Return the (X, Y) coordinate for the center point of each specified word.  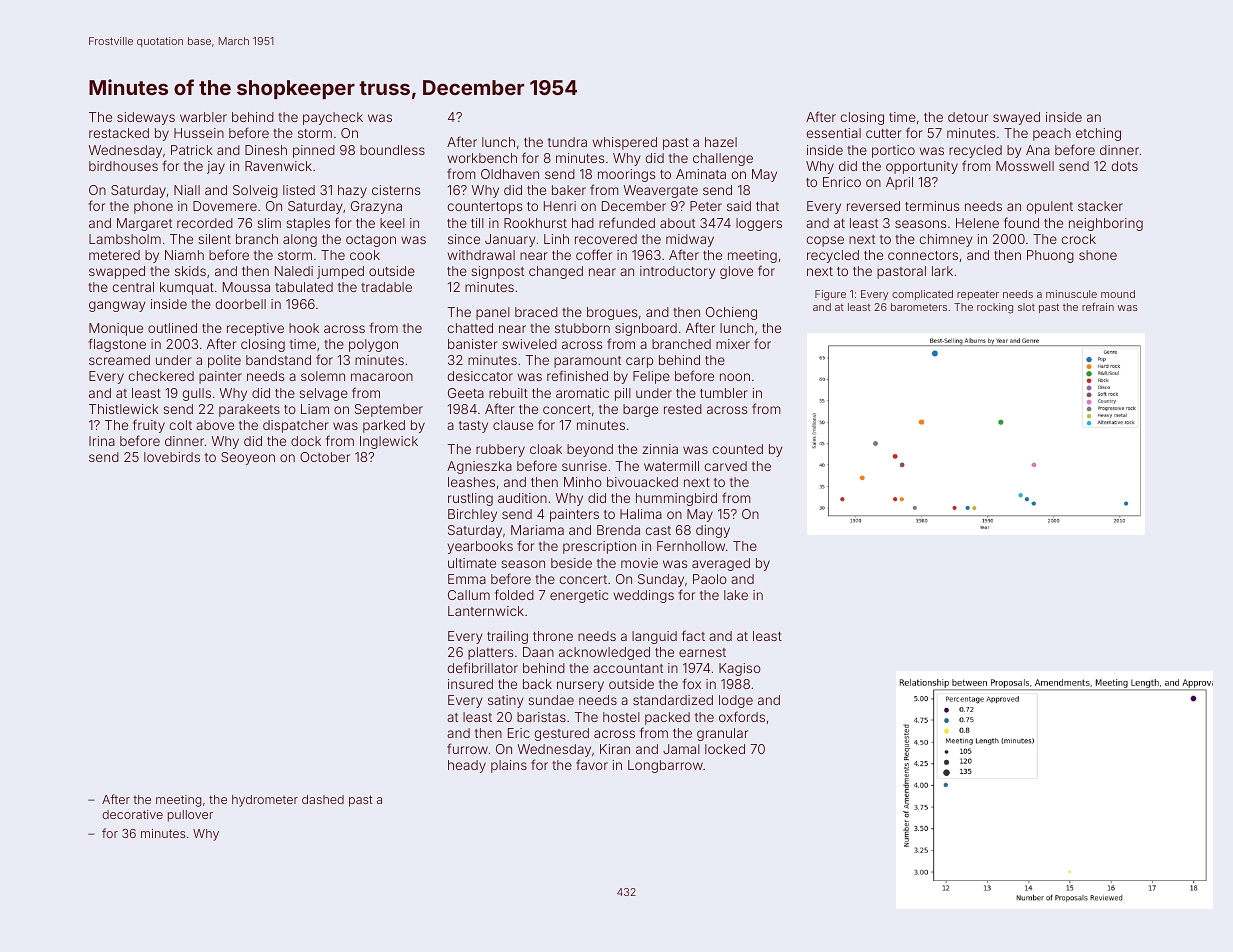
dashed (323, 799)
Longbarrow (665, 766)
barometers (919, 307)
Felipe (651, 377)
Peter (706, 206)
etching (1098, 134)
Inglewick (389, 442)
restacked (119, 133)
